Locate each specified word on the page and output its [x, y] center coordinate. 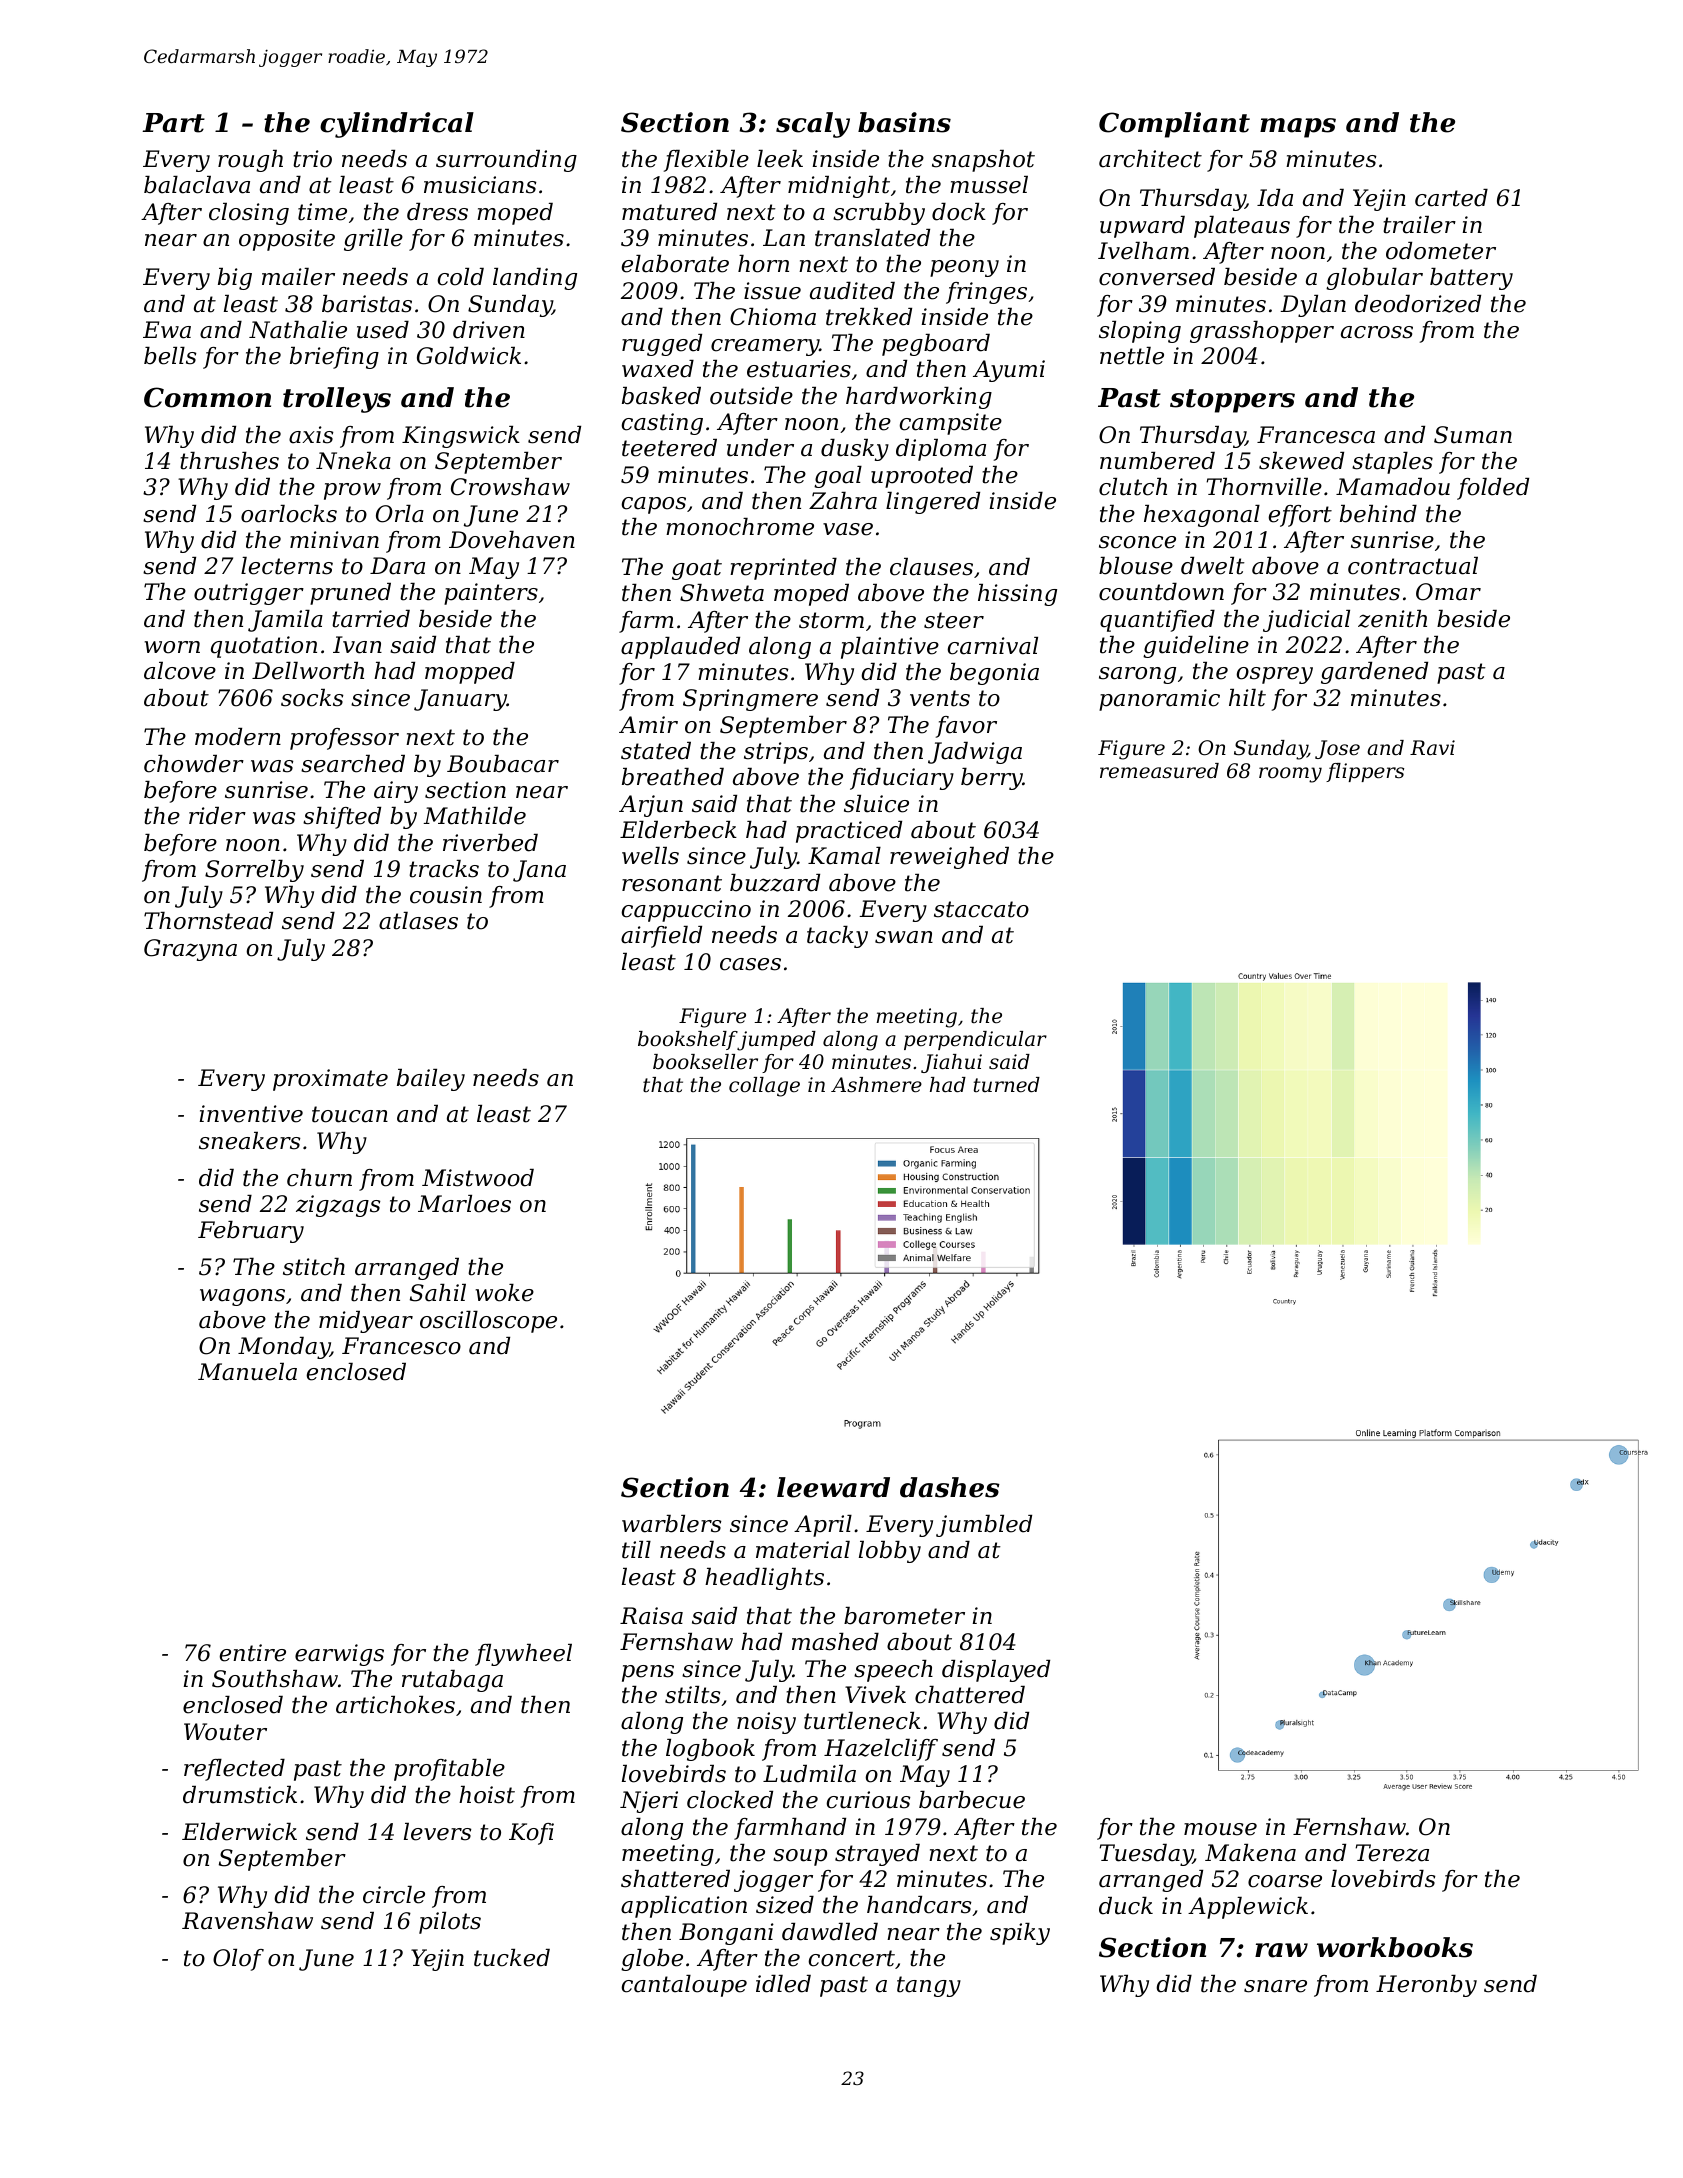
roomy [1290, 775]
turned [1007, 1085]
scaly [813, 125]
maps [1298, 128]
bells [170, 356]
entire [252, 1653]
